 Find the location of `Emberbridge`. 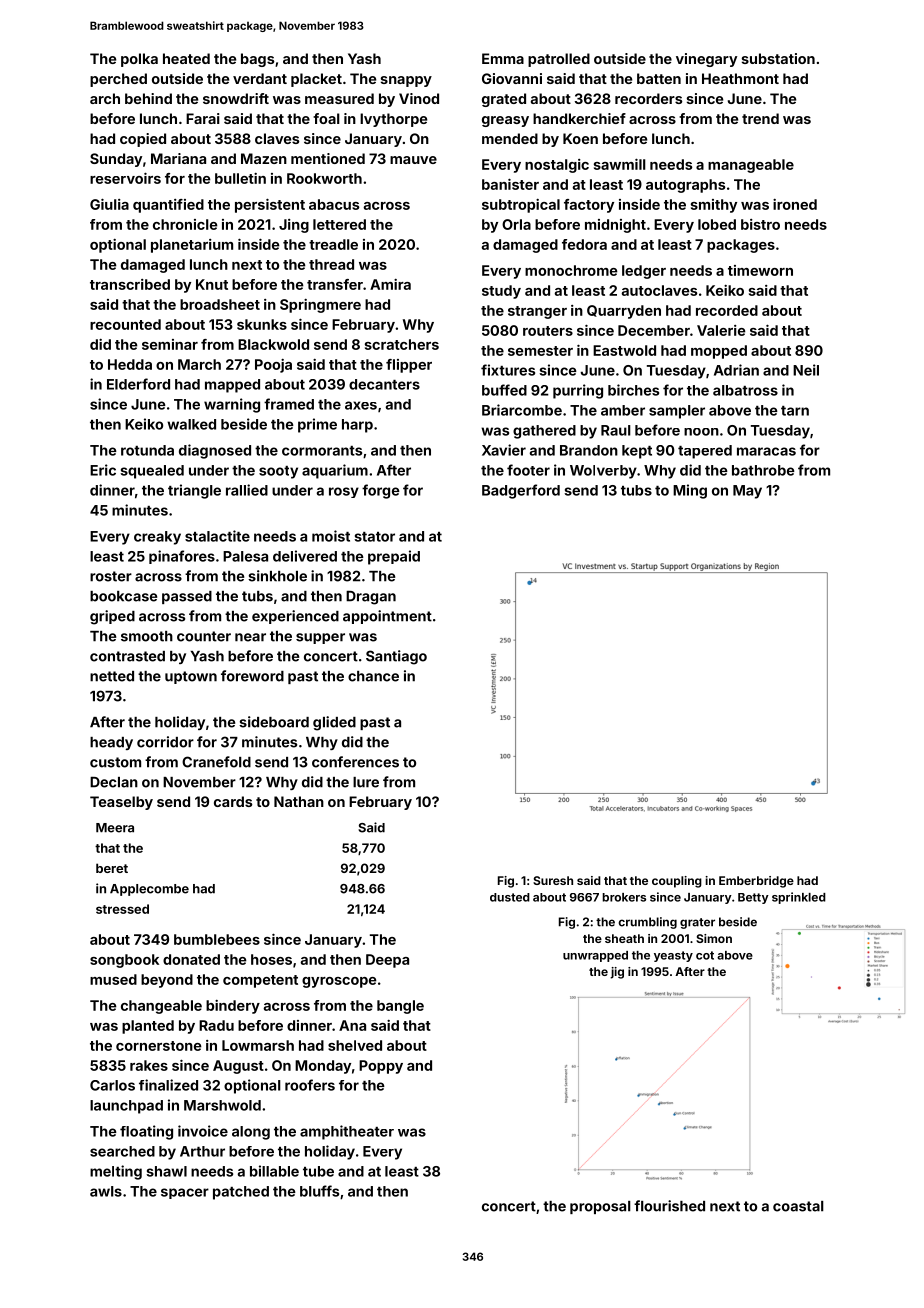

Emberbridge is located at coordinates (756, 882).
